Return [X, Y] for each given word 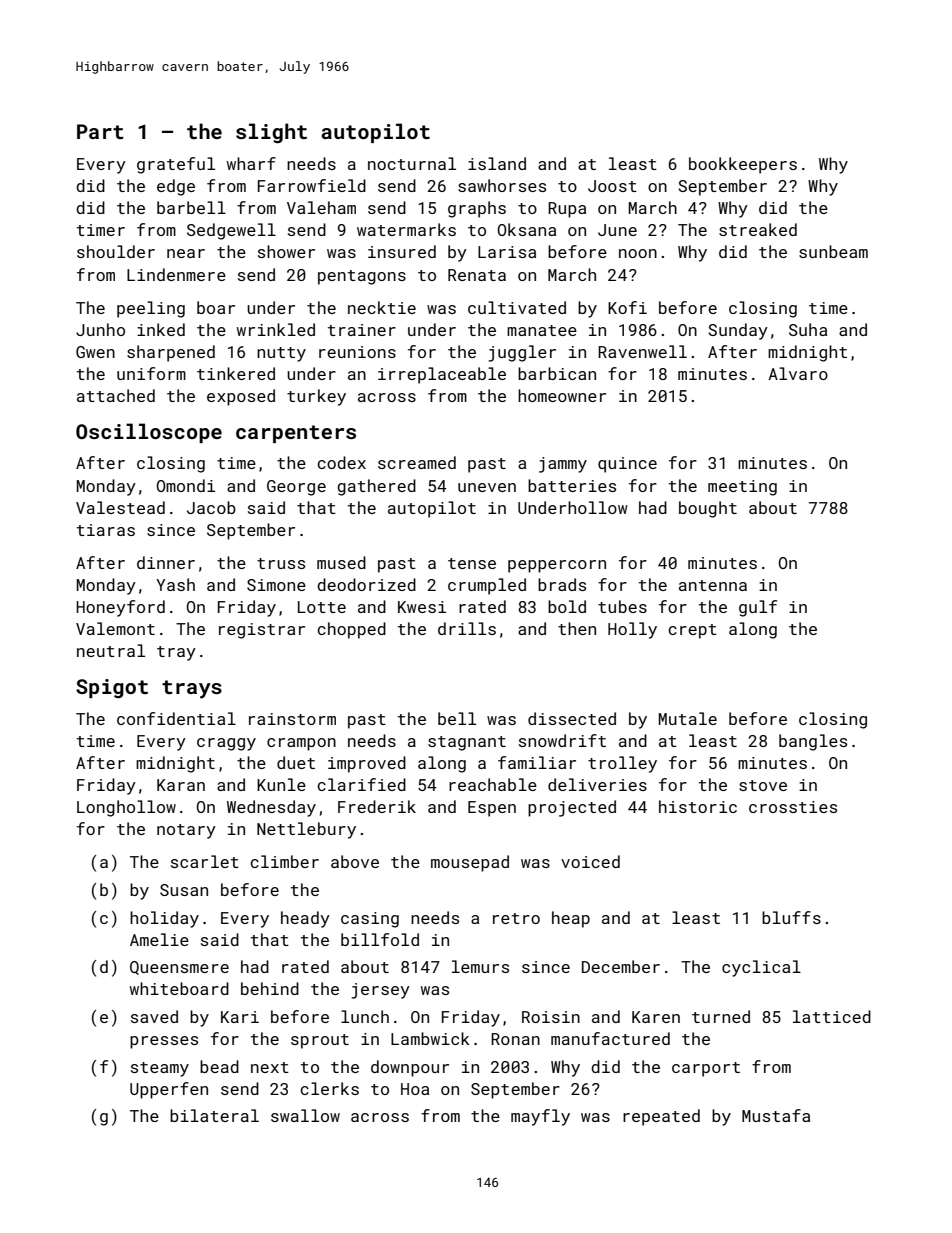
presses [164, 1042]
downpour [410, 1068]
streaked [758, 229]
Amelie [159, 939]
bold [567, 606]
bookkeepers [743, 165]
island [497, 163]
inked [161, 329]
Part [100, 131]
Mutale [688, 718]
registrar [262, 631]
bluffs [791, 917]
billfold [380, 939]
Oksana [527, 229]
